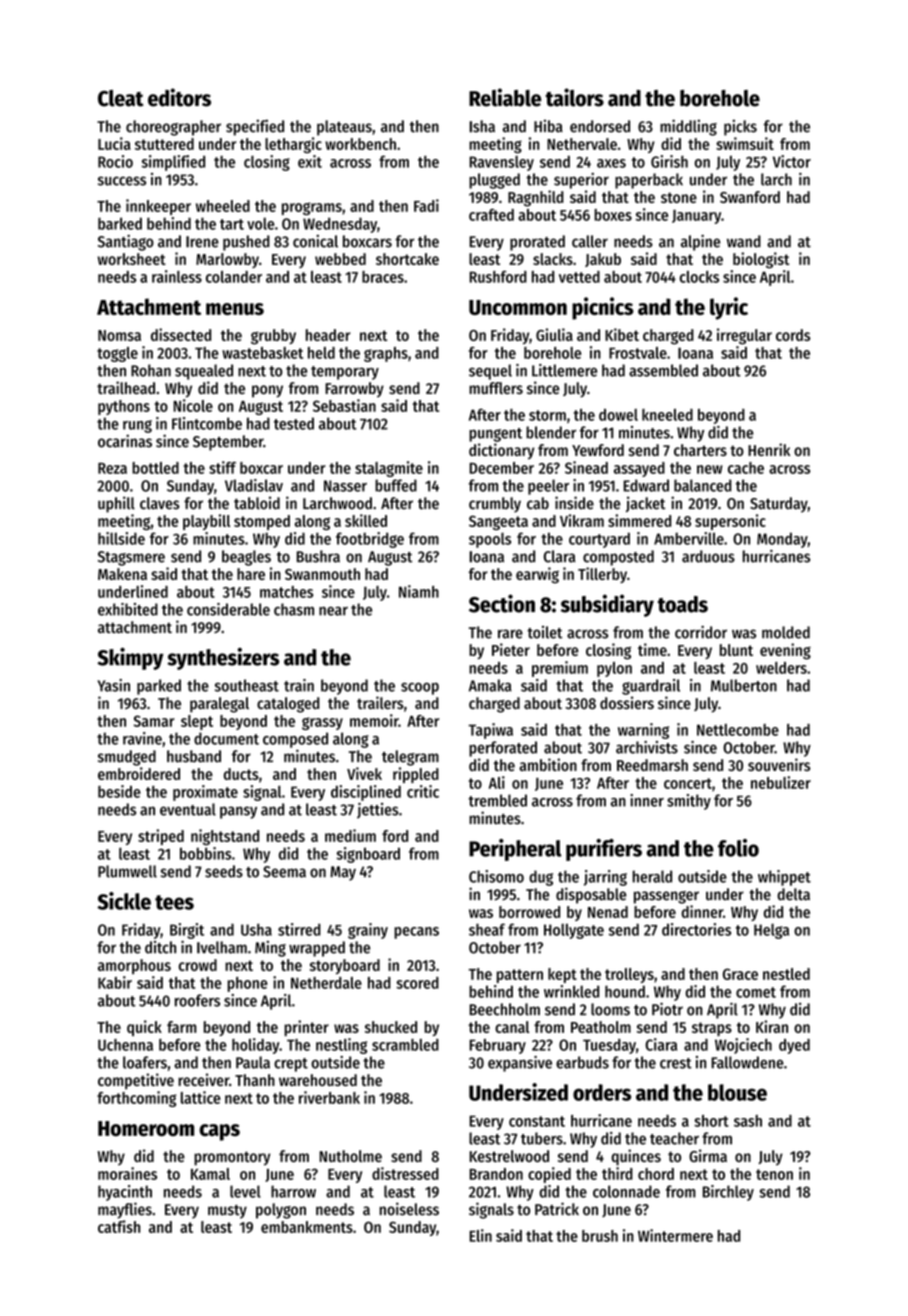 Image resolution: width=908 pixels, height=1316 pixels. What do you see at coordinates (378, 811) in the screenshot?
I see `jetties` at bounding box center [378, 811].
